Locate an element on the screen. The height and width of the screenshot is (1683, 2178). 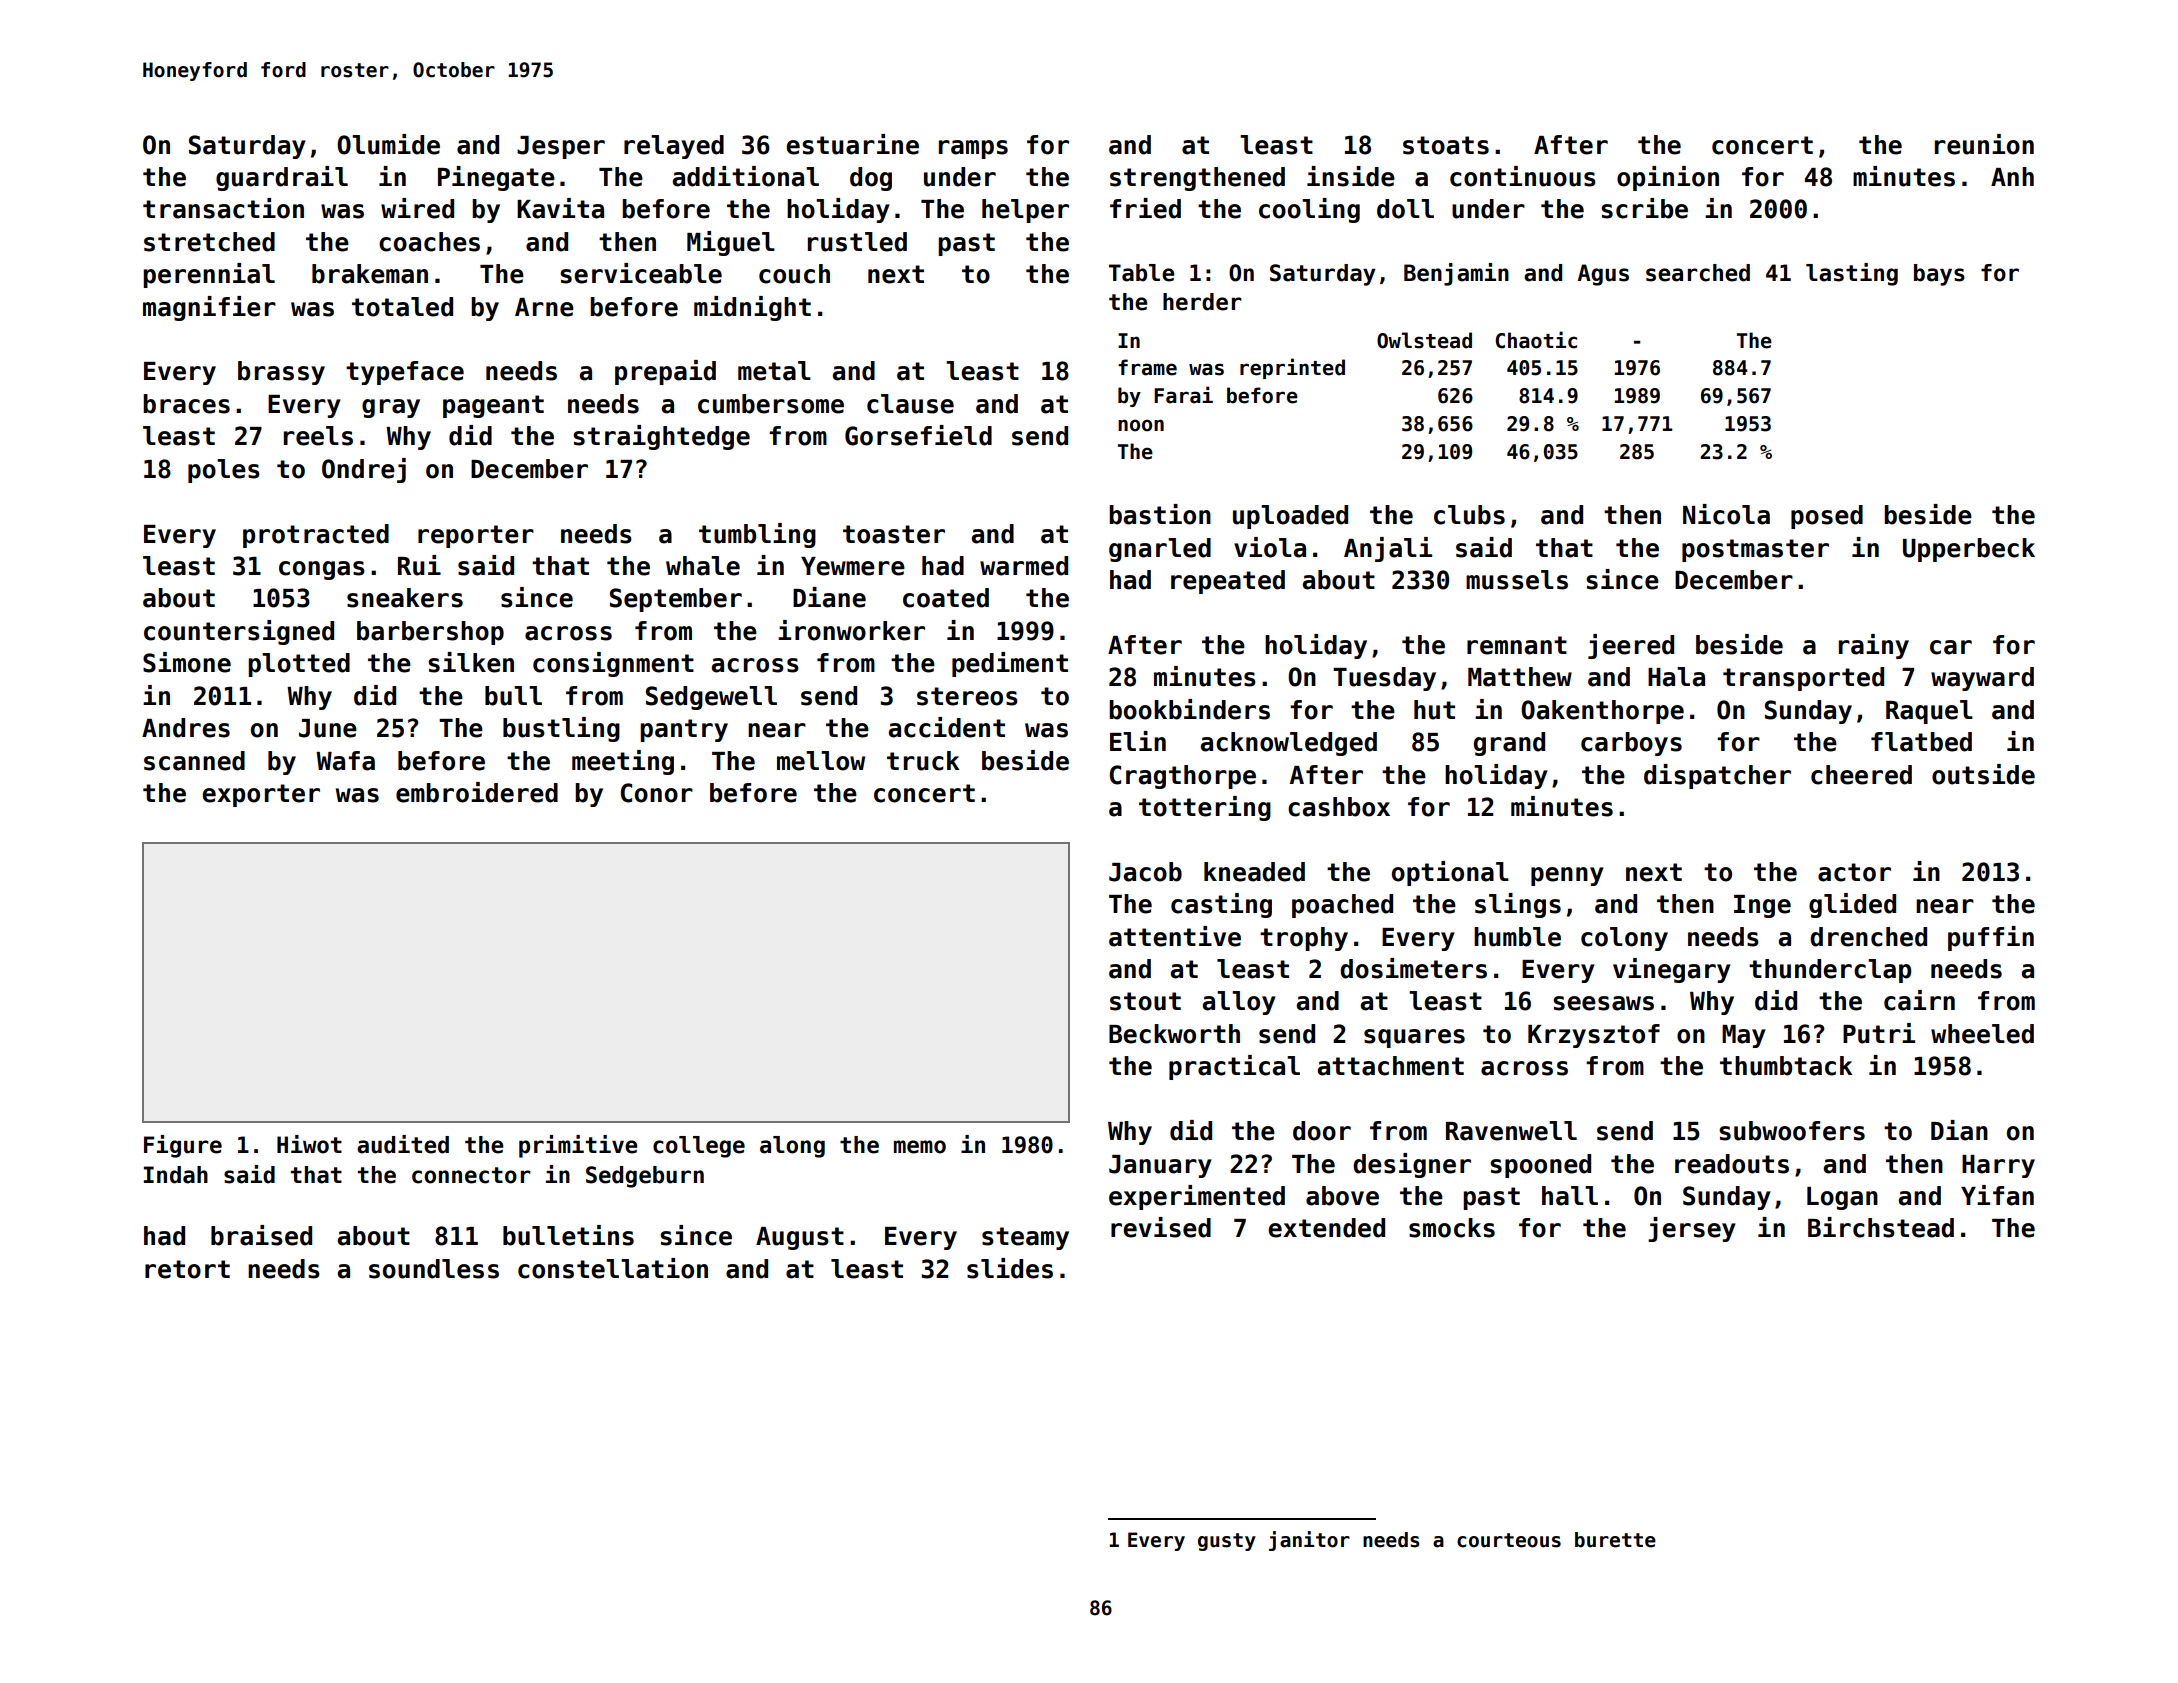
retort is located at coordinates (187, 1269).
